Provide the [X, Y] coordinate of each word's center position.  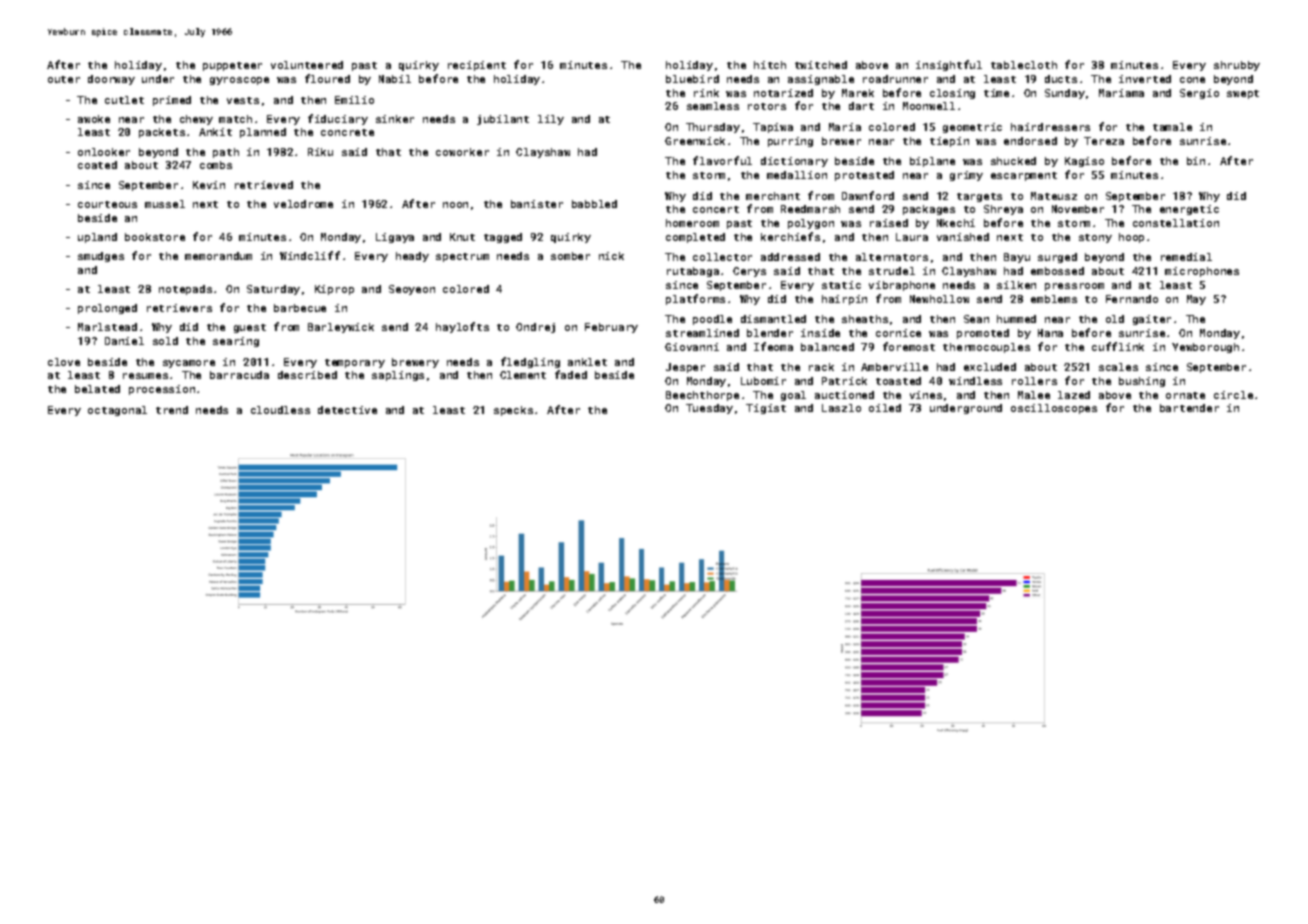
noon [455, 205]
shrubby [1237, 66]
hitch [770, 65]
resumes [145, 376]
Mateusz [1054, 196]
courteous [107, 204]
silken [1016, 285]
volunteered [307, 65]
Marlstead [107, 327]
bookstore [155, 237]
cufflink [1118, 346]
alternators [892, 257]
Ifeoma [773, 346]
